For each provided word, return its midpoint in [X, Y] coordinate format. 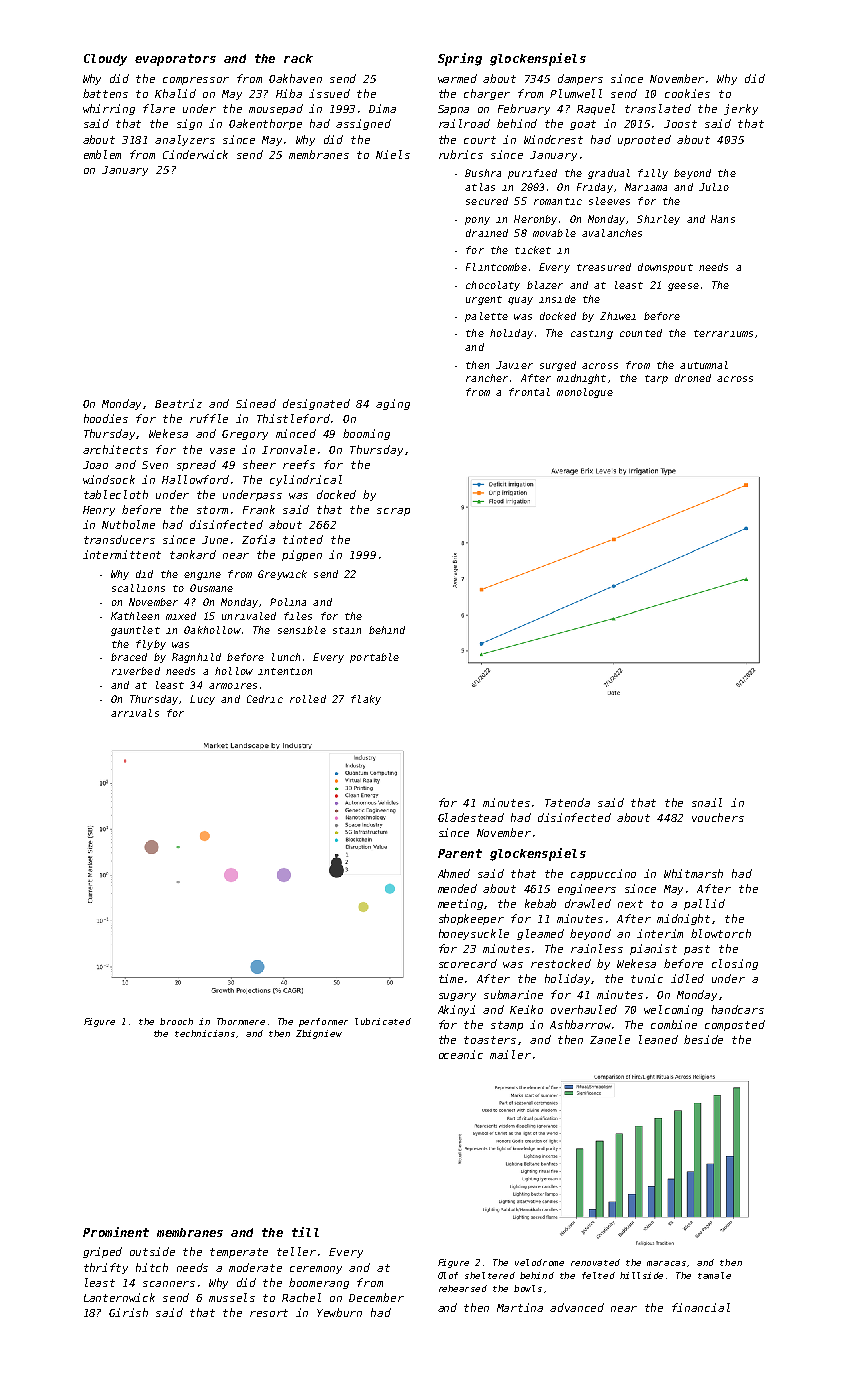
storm [212, 510]
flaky [366, 700]
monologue [585, 393]
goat [583, 125]
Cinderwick [195, 154]
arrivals [135, 713]
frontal [529, 392]
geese [683, 287]
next [630, 904]
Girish [128, 1312]
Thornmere [241, 1021]
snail [707, 802]
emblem [102, 154]
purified [532, 174]
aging [393, 404]
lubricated [383, 1021]
